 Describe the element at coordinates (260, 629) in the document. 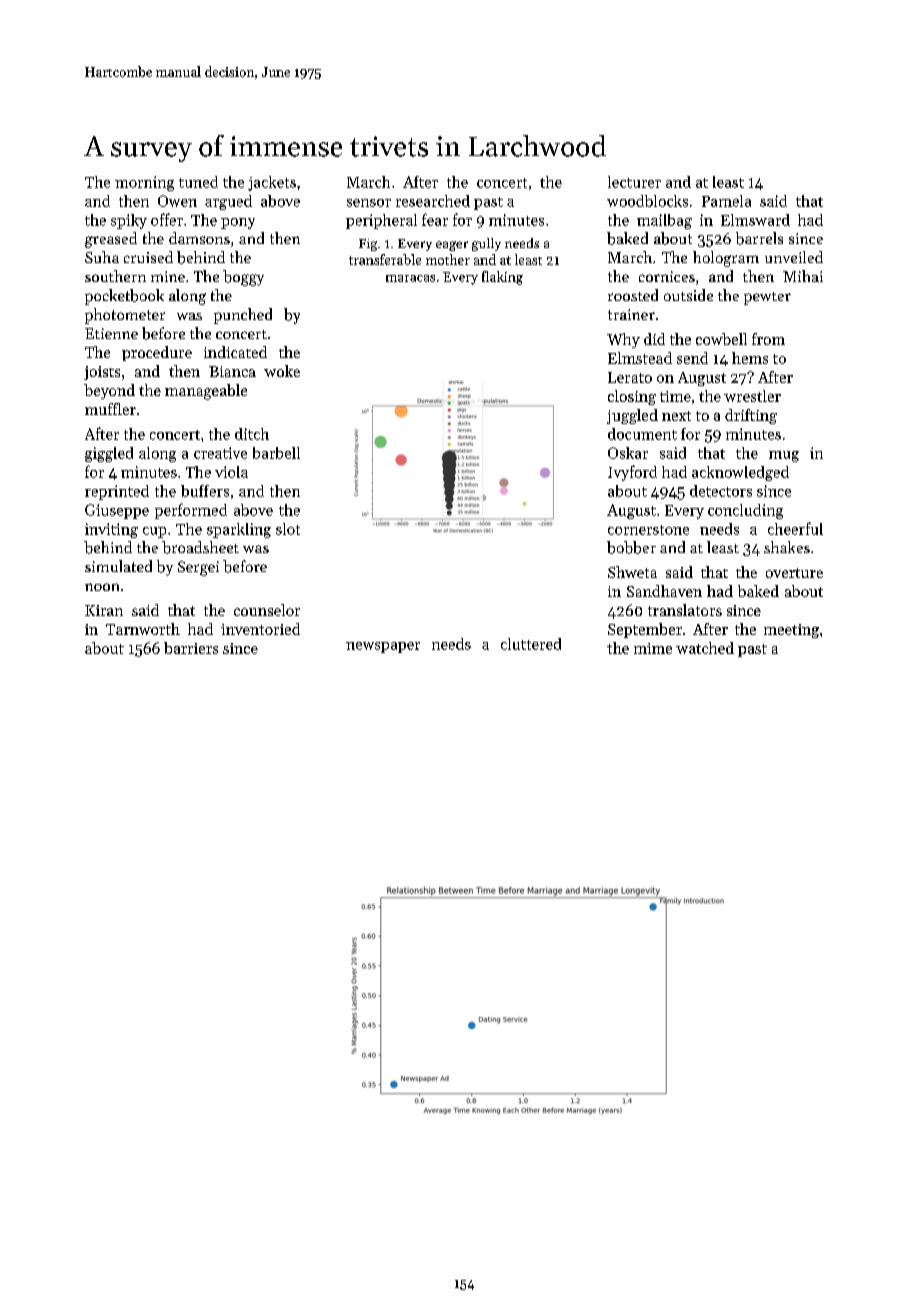

I see `inventoried` at that location.
